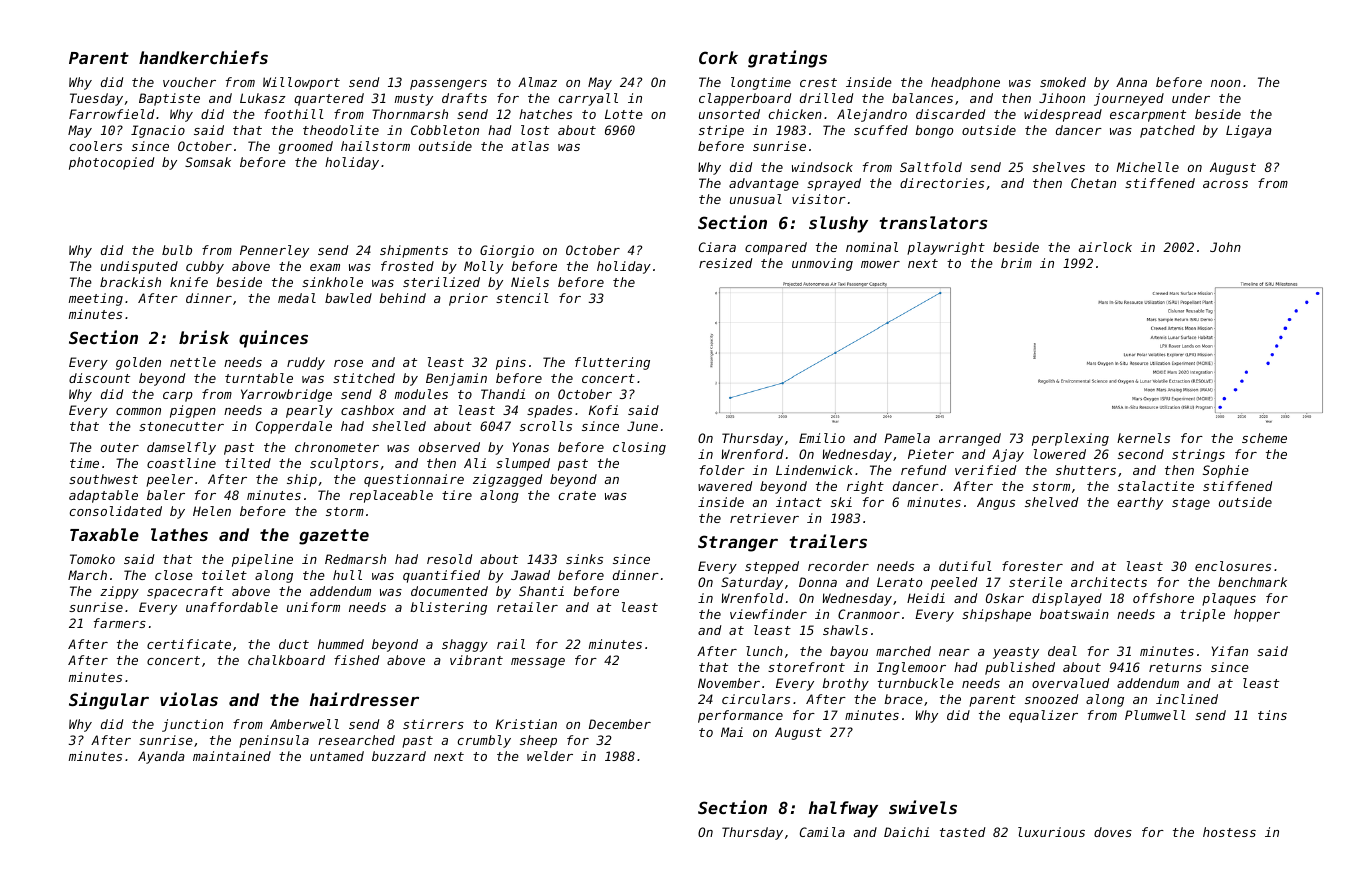  Describe the element at coordinates (822, 832) in the page. I see `Camila` at that location.
